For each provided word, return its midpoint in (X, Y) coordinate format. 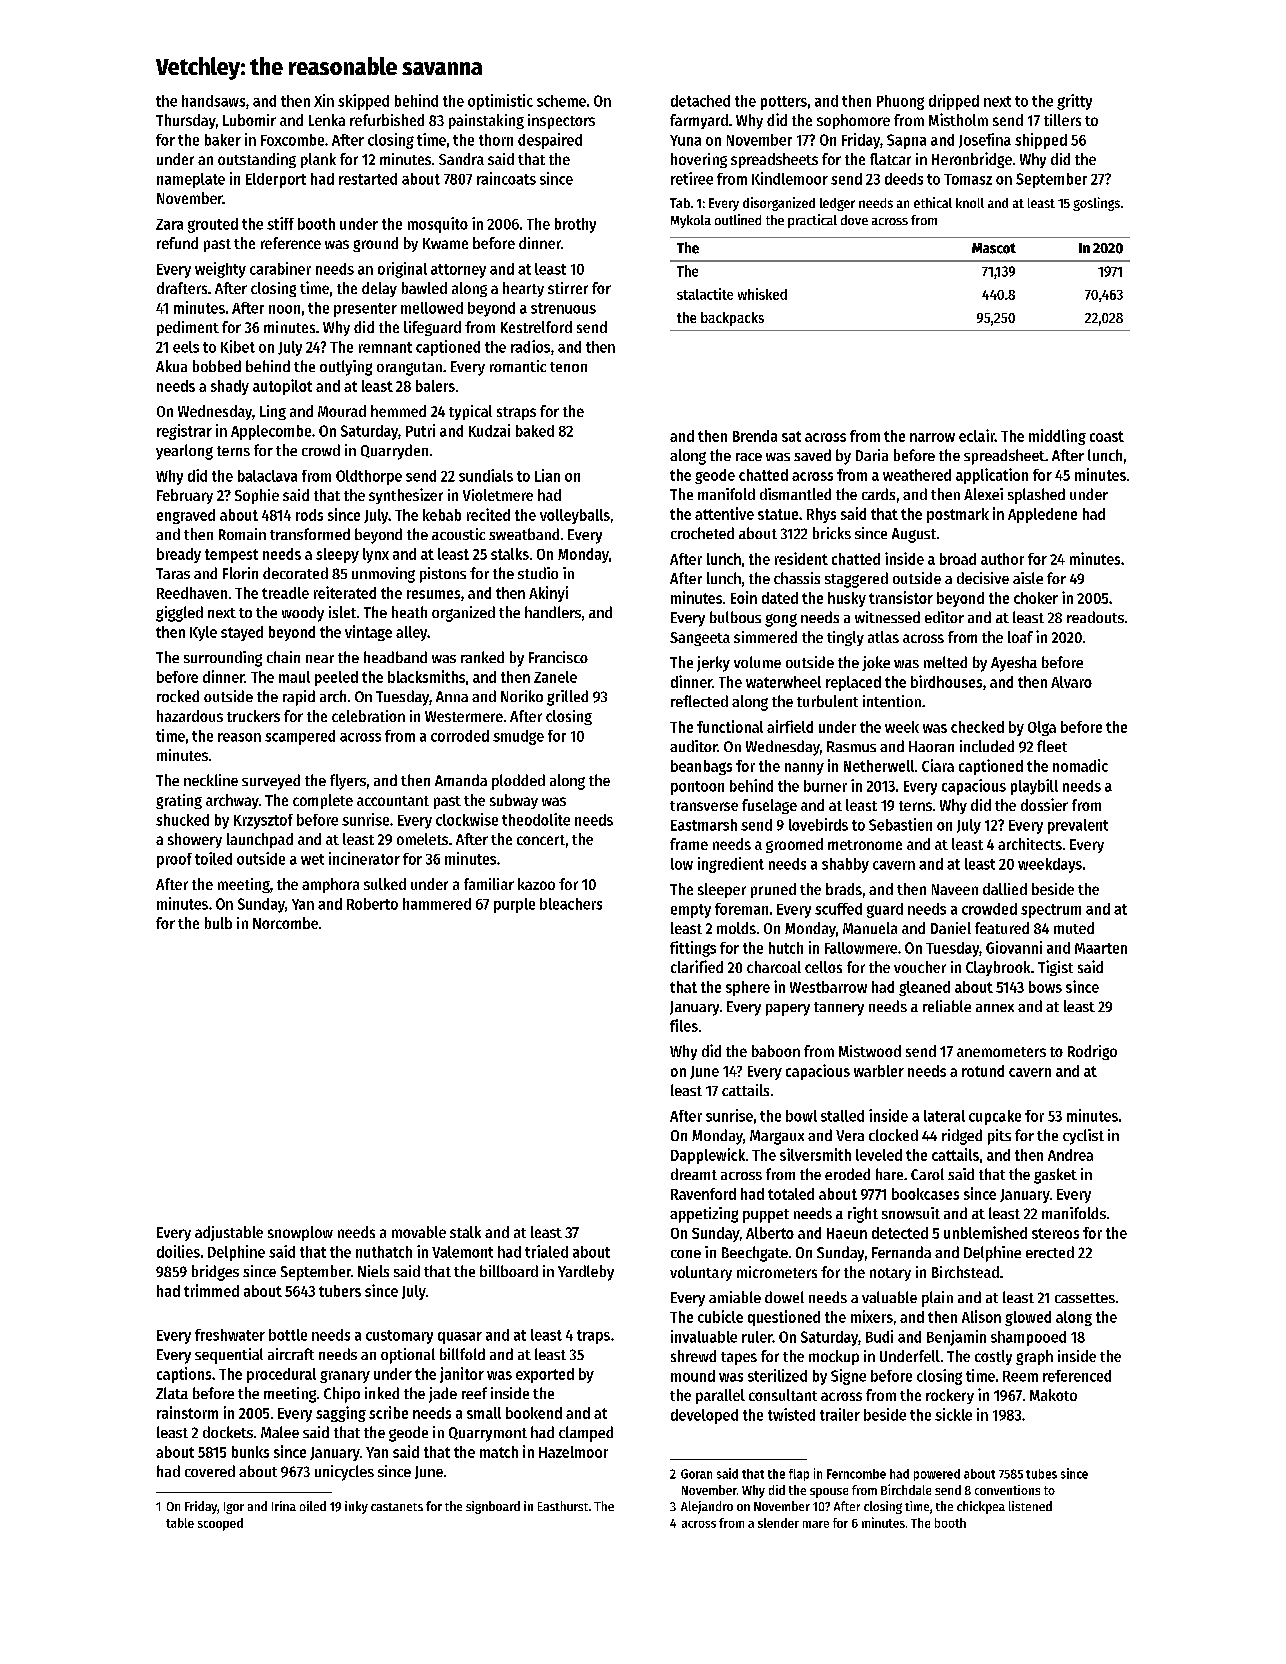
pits (999, 1137)
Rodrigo (1092, 1052)
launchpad (260, 840)
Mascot (994, 248)
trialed (546, 1251)
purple (514, 905)
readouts (1095, 617)
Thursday (186, 121)
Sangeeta (700, 639)
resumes (433, 594)
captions (184, 1375)
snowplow (300, 1233)
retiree (692, 178)
